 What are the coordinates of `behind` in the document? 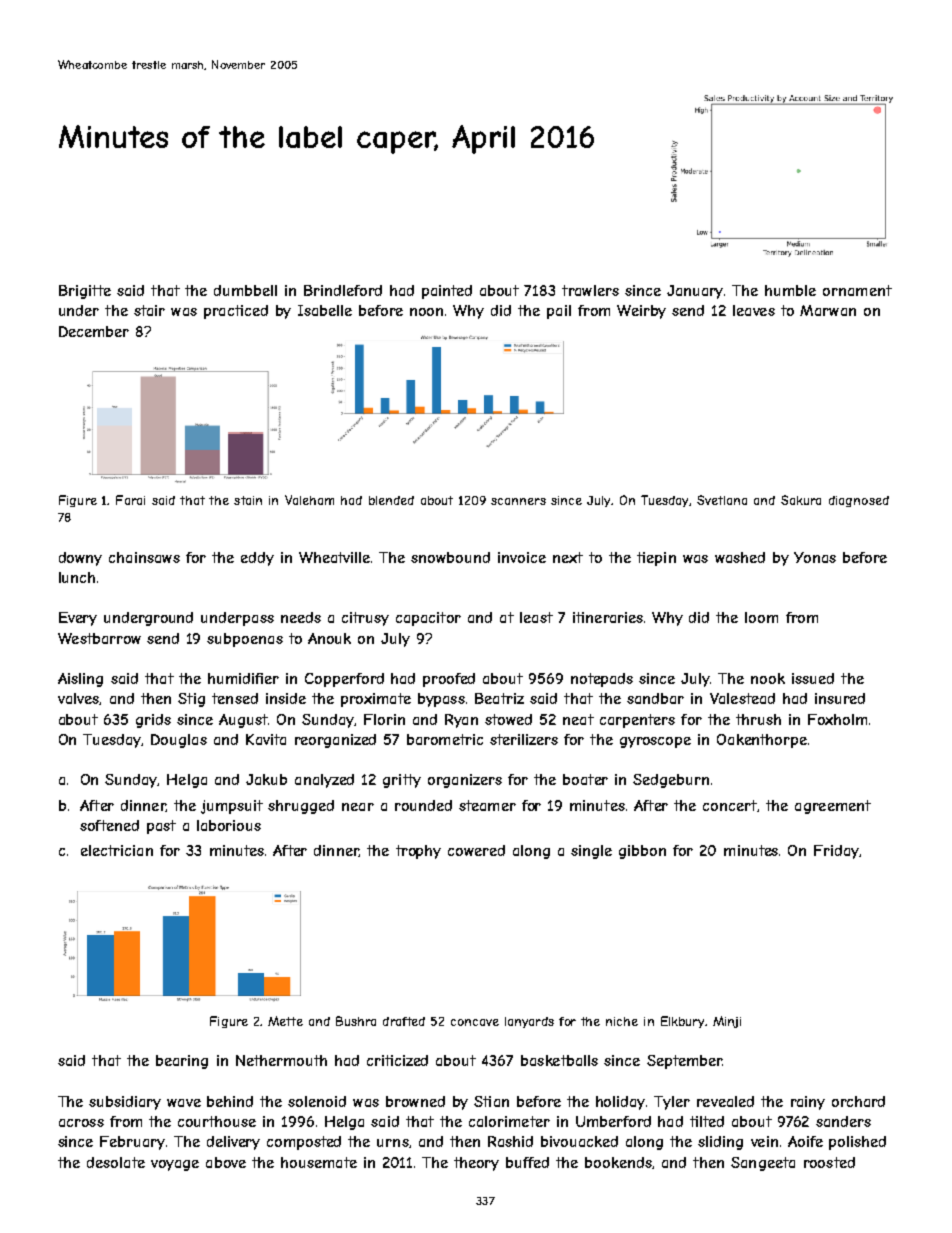 It's located at (230, 1101).
